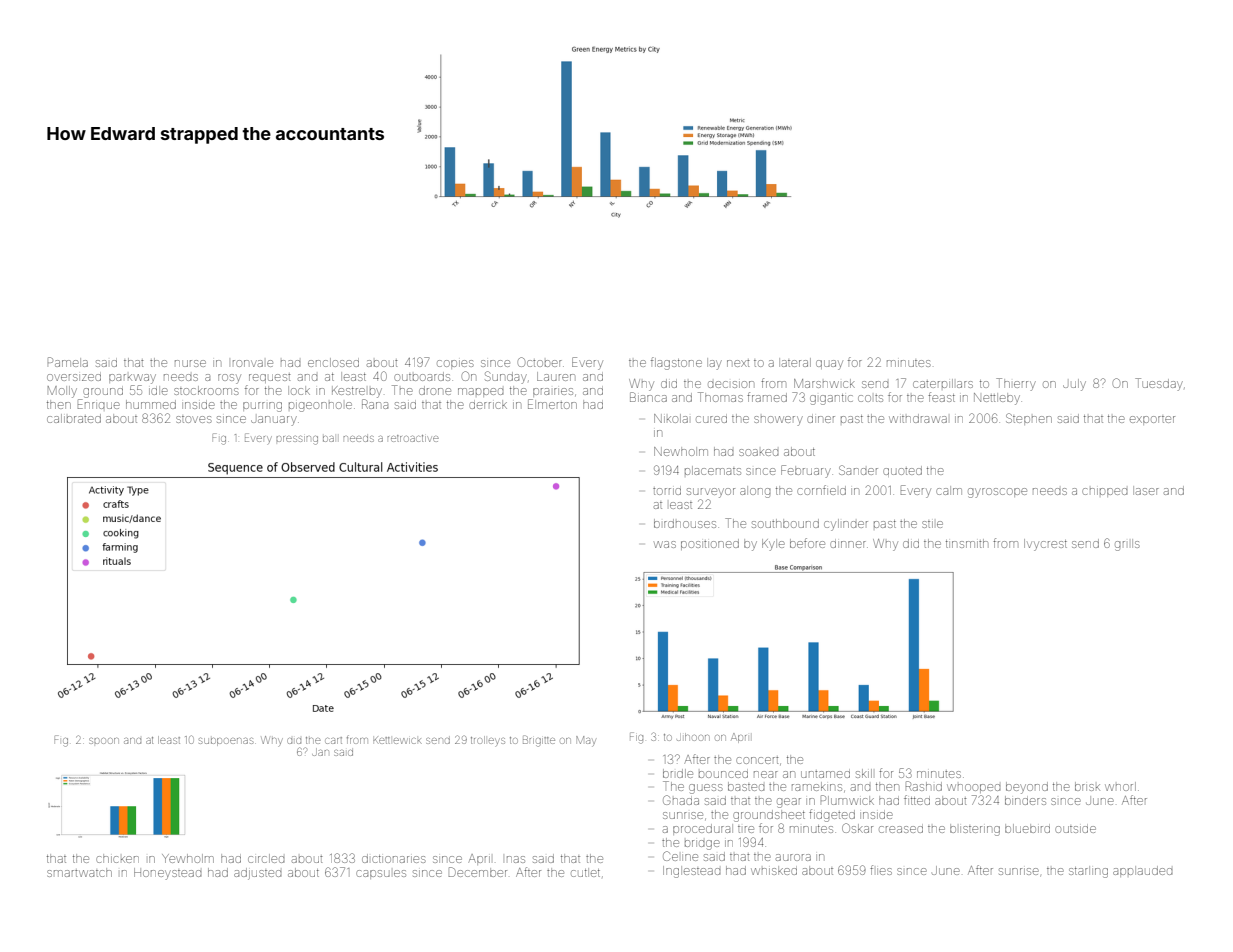 The height and width of the screenshot is (952, 1233). What do you see at coordinates (488, 741) in the screenshot?
I see `trolleys` at bounding box center [488, 741].
